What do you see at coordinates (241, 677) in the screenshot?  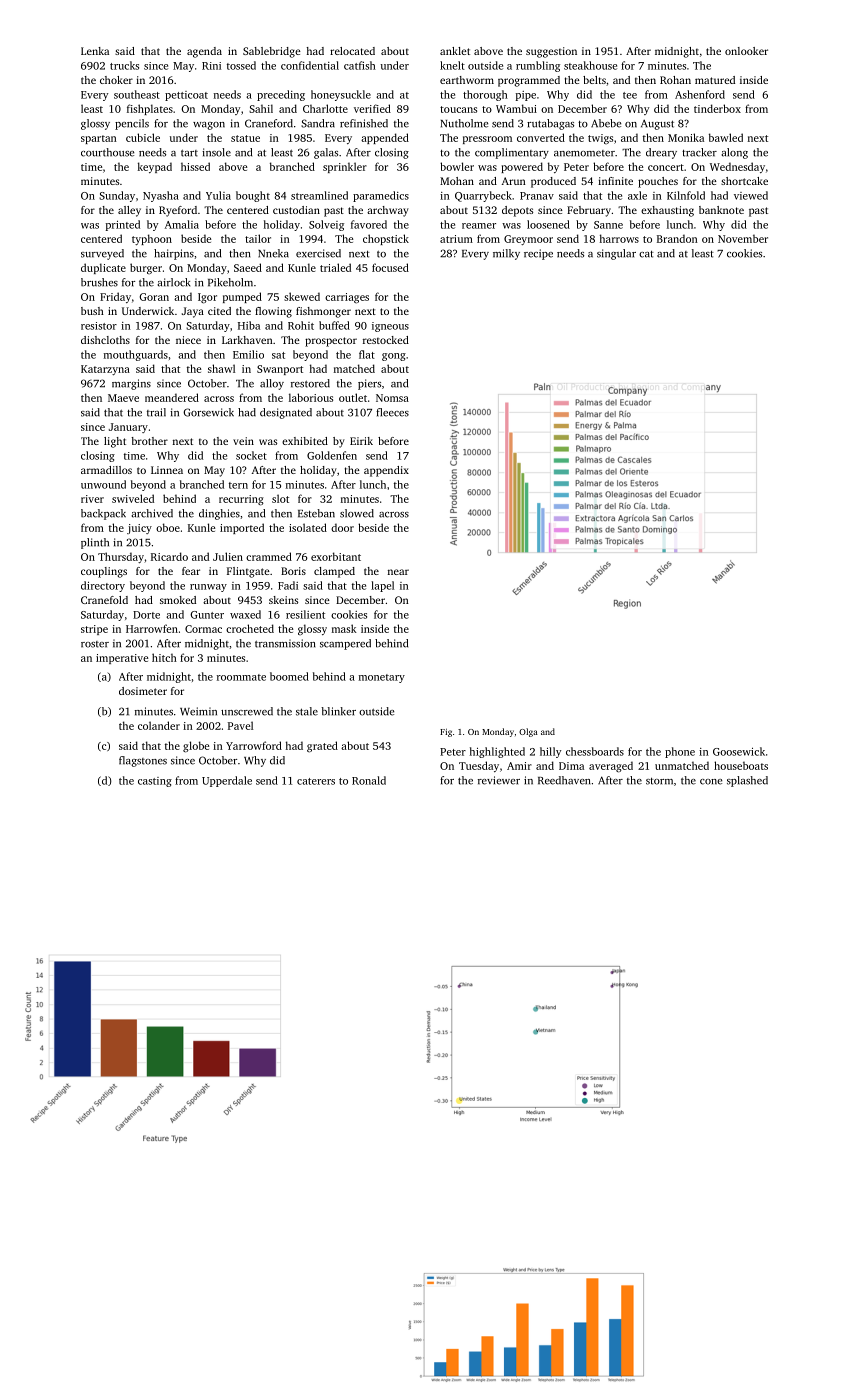 I see `roommate` at bounding box center [241, 677].
